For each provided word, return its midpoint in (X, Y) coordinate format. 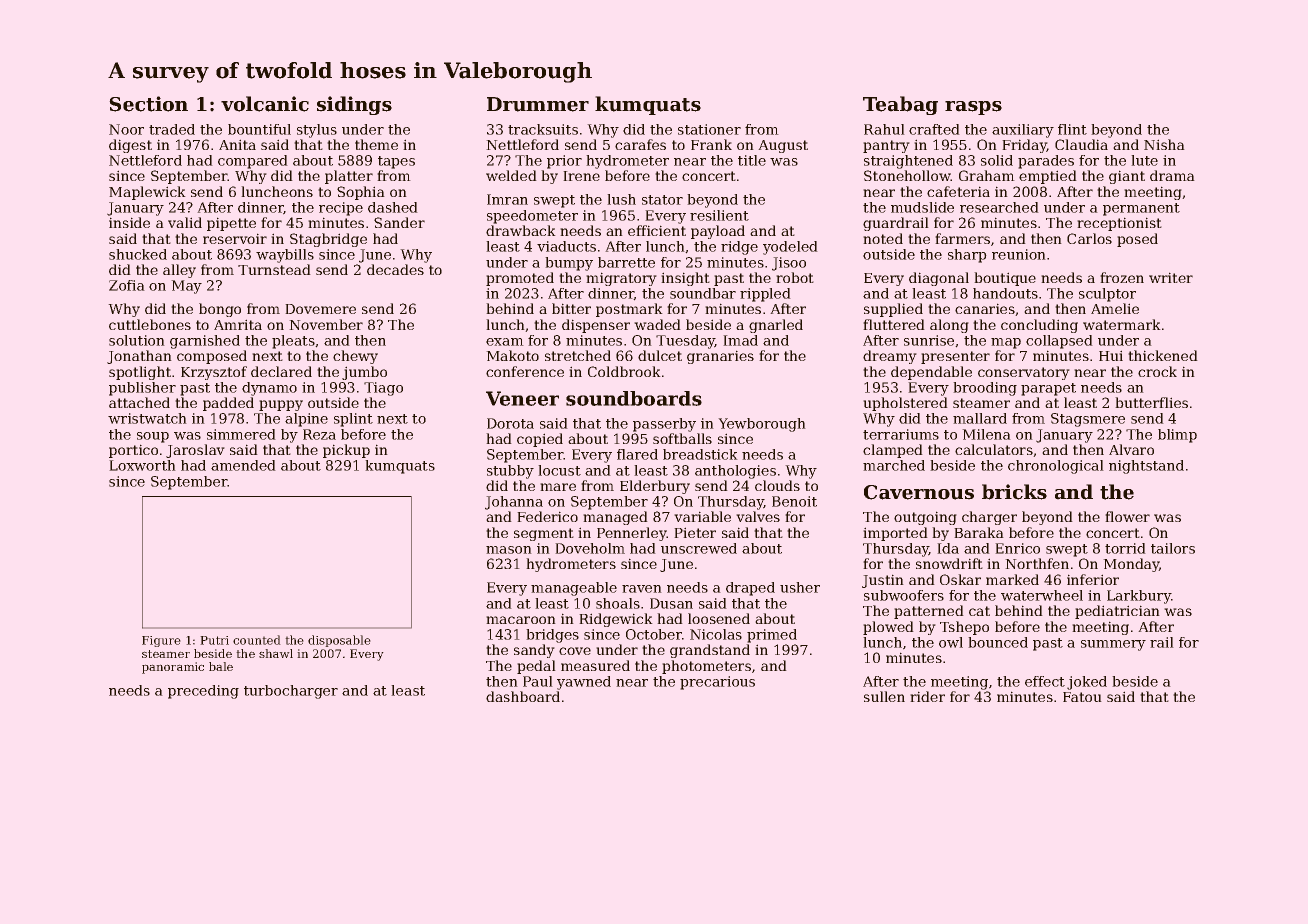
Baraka (979, 532)
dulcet (660, 355)
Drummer (538, 104)
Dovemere (320, 309)
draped (750, 589)
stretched (578, 355)
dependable (931, 373)
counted (257, 640)
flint (1072, 129)
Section (148, 104)
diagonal (939, 279)
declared (281, 371)
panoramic (173, 668)
